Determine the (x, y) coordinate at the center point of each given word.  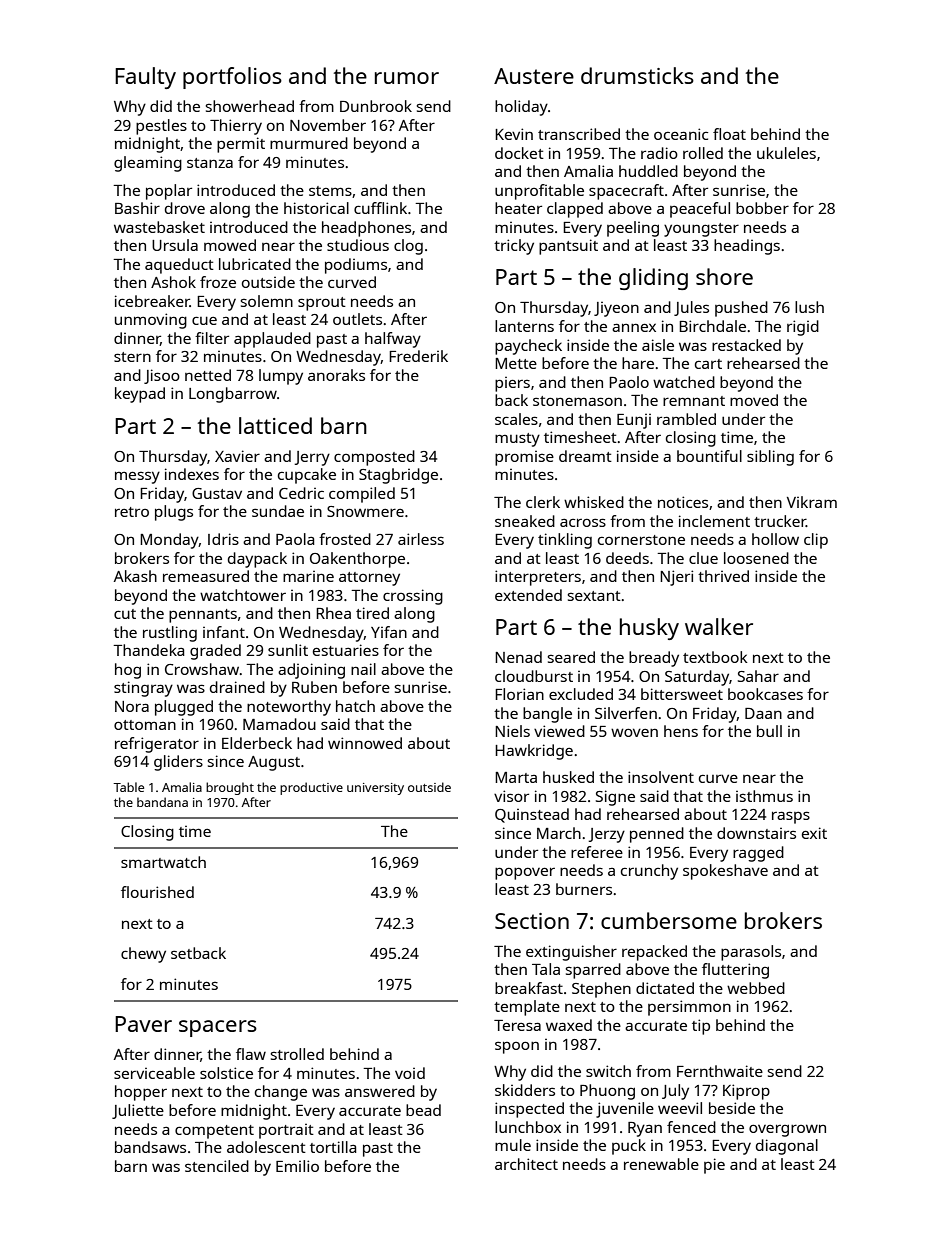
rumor (407, 78)
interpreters (538, 578)
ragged (758, 854)
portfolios (232, 78)
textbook (715, 657)
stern (132, 357)
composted (374, 458)
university (375, 789)
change (281, 1093)
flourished (157, 892)
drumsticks (637, 75)
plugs (174, 513)
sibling (770, 458)
